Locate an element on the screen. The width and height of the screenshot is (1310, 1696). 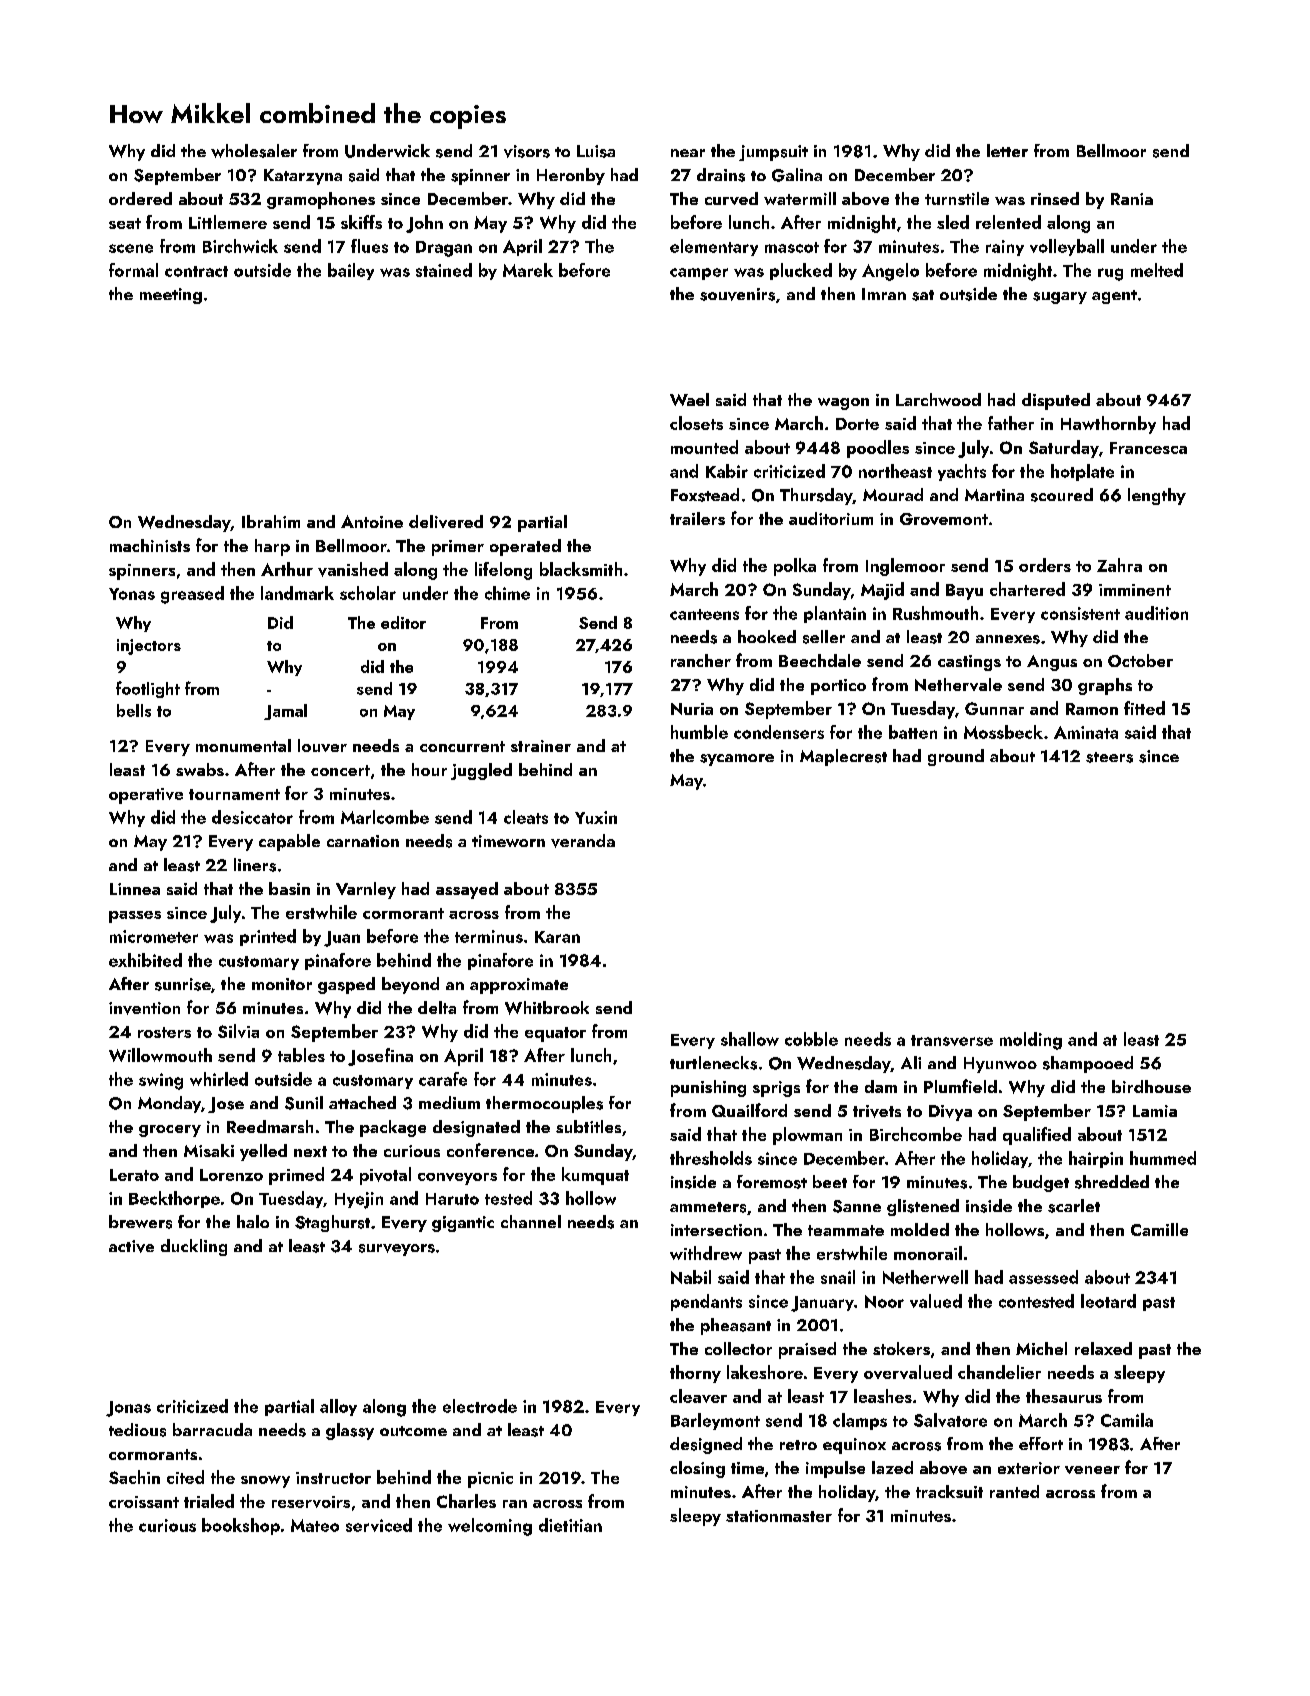
serviced is located at coordinates (379, 1525).
